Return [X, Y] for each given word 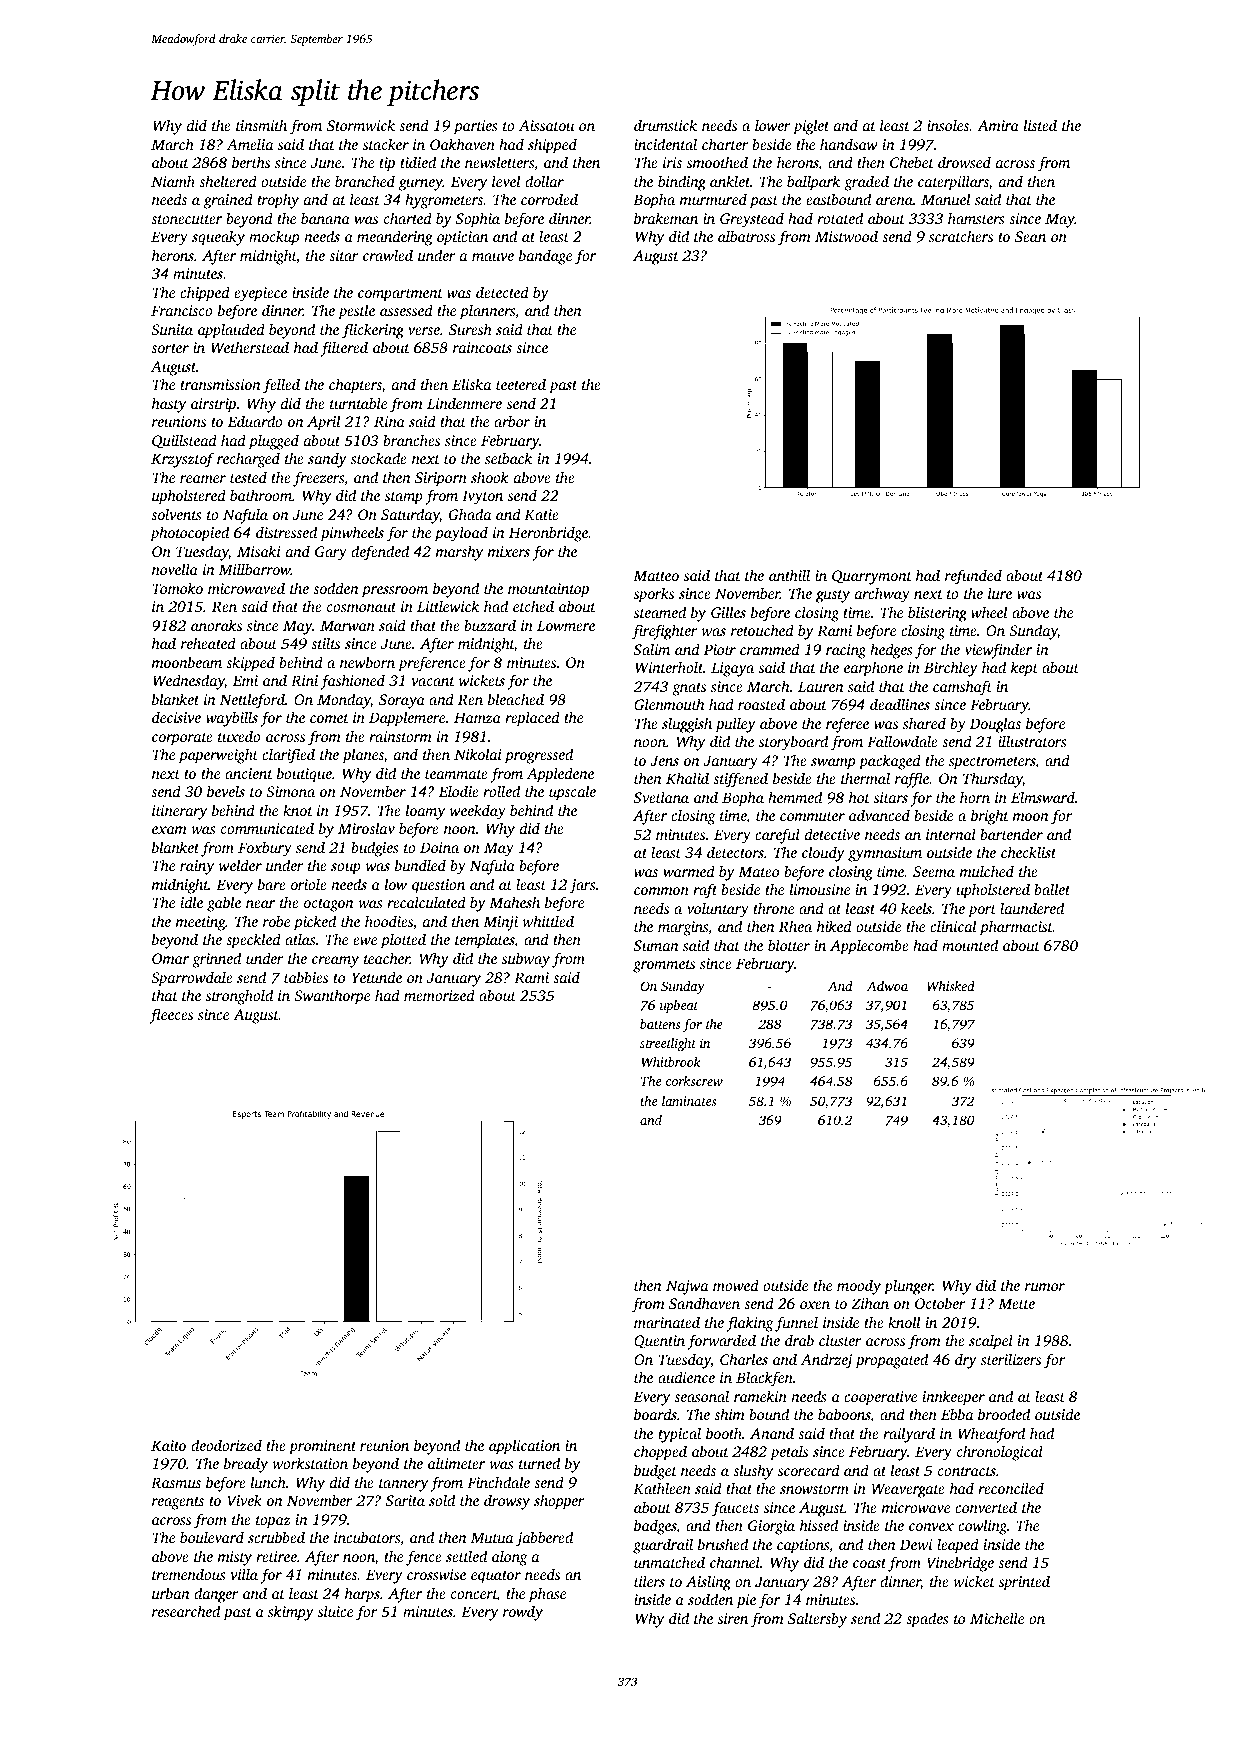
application [524, 1447]
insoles [948, 125]
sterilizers [1011, 1359]
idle [192, 902]
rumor [1045, 1287]
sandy [327, 460]
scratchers [961, 236]
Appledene [560, 775]
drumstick [665, 125]
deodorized [226, 1445]
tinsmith [261, 125]
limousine [820, 889]
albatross [746, 236]
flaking [749, 1324]
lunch [268, 1482]
